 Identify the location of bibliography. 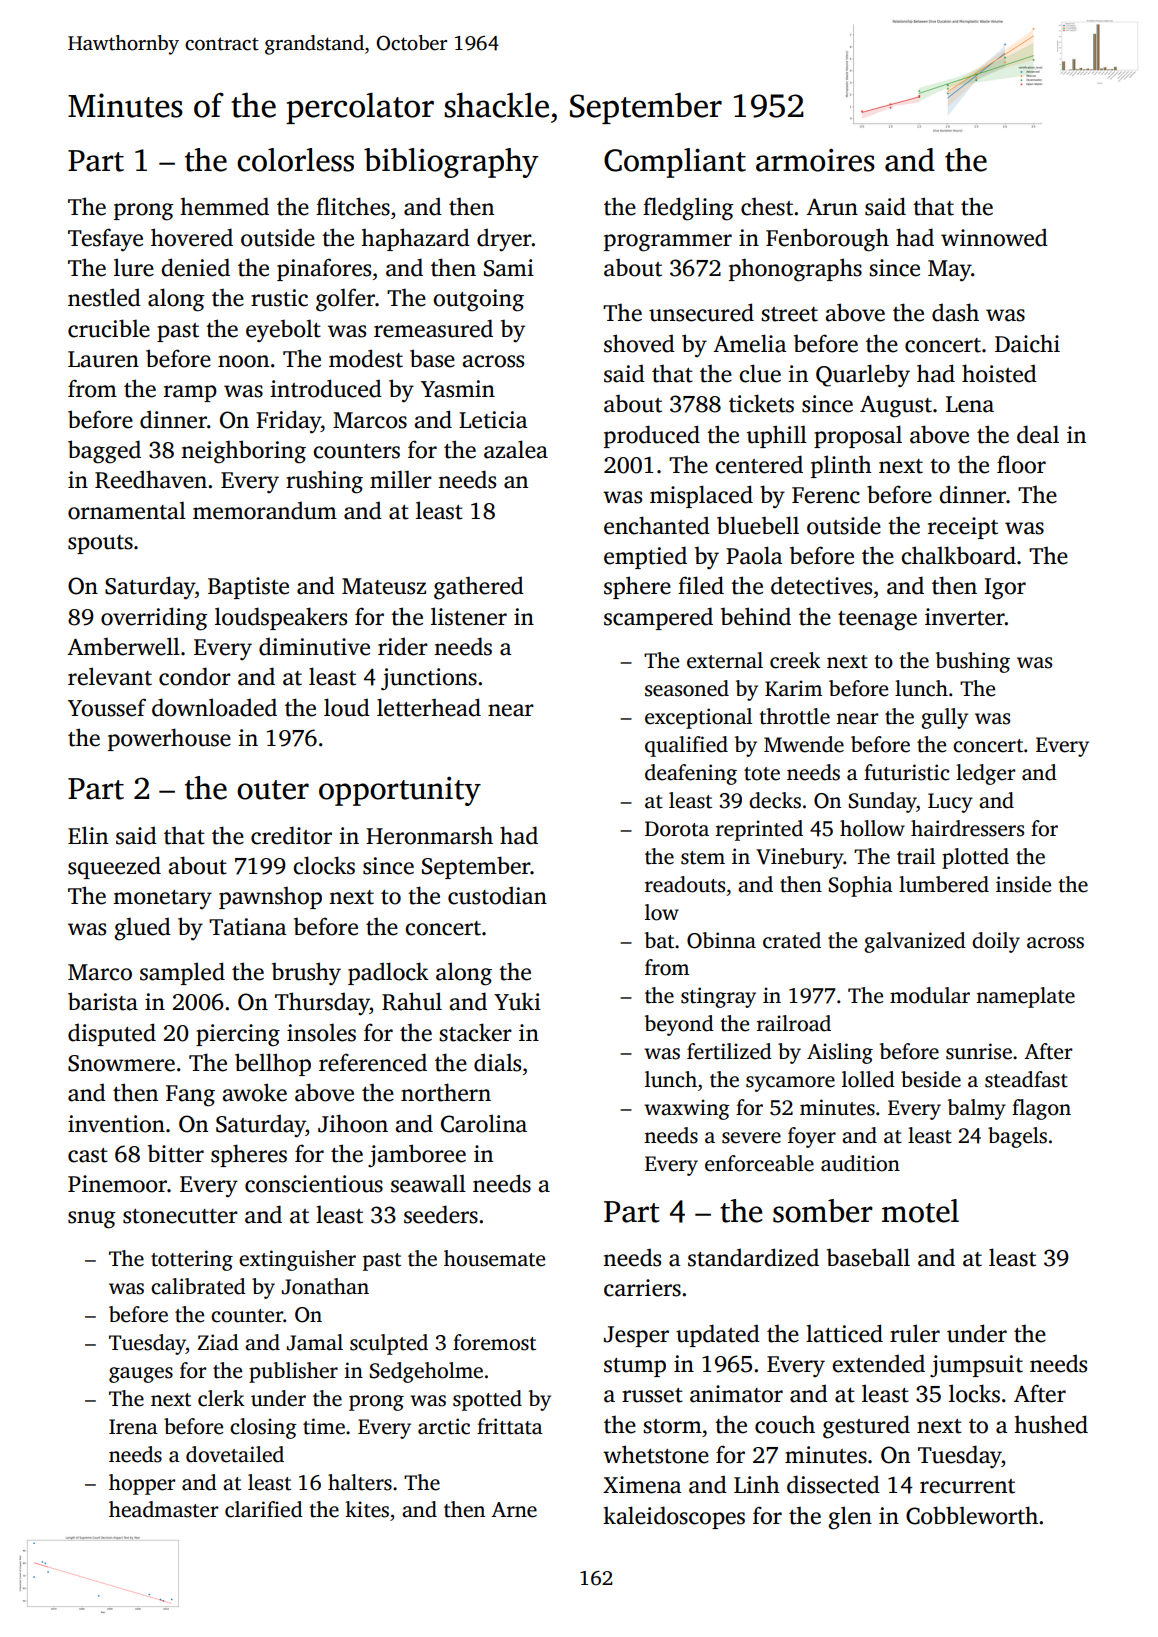
(451, 163).
